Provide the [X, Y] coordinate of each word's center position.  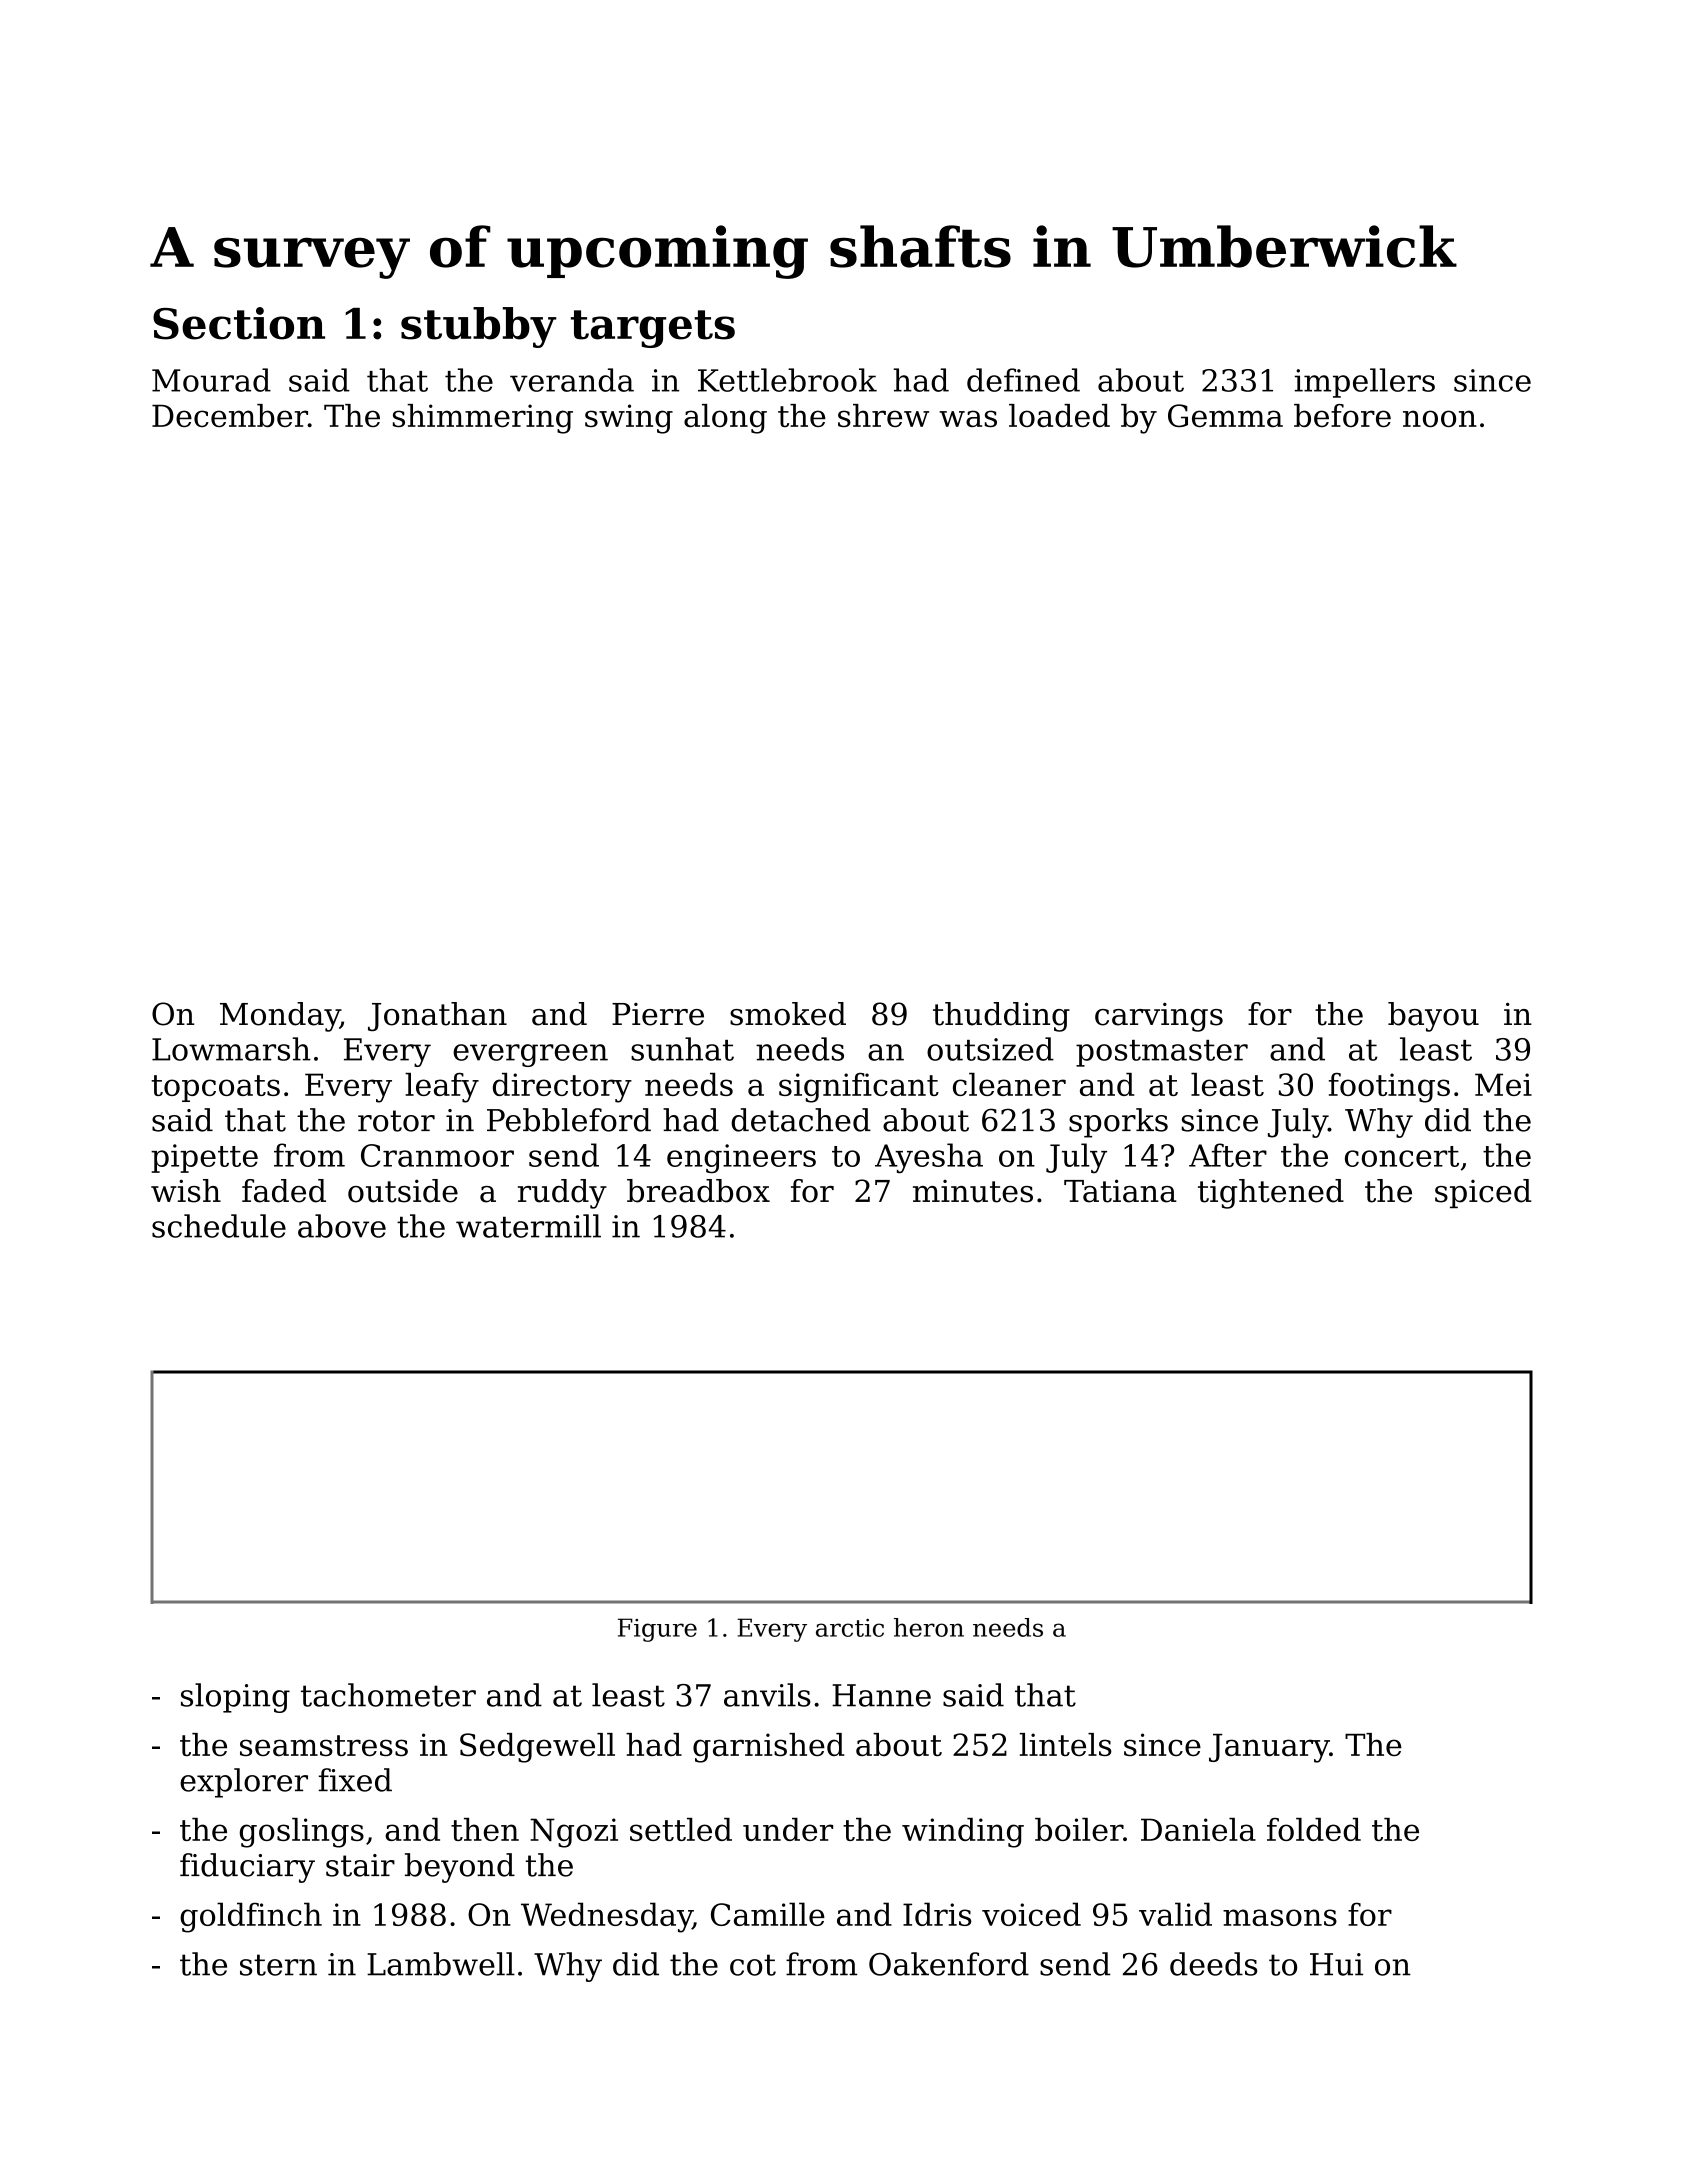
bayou [1433, 1017]
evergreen [530, 1055]
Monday [280, 1017]
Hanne [881, 1695]
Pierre [658, 1014]
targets [653, 329]
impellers [1365, 383]
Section [239, 323]
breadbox [698, 1191]
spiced [1483, 1193]
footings [1389, 1088]
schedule [219, 1226]
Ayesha [929, 1158]
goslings [302, 1833]
